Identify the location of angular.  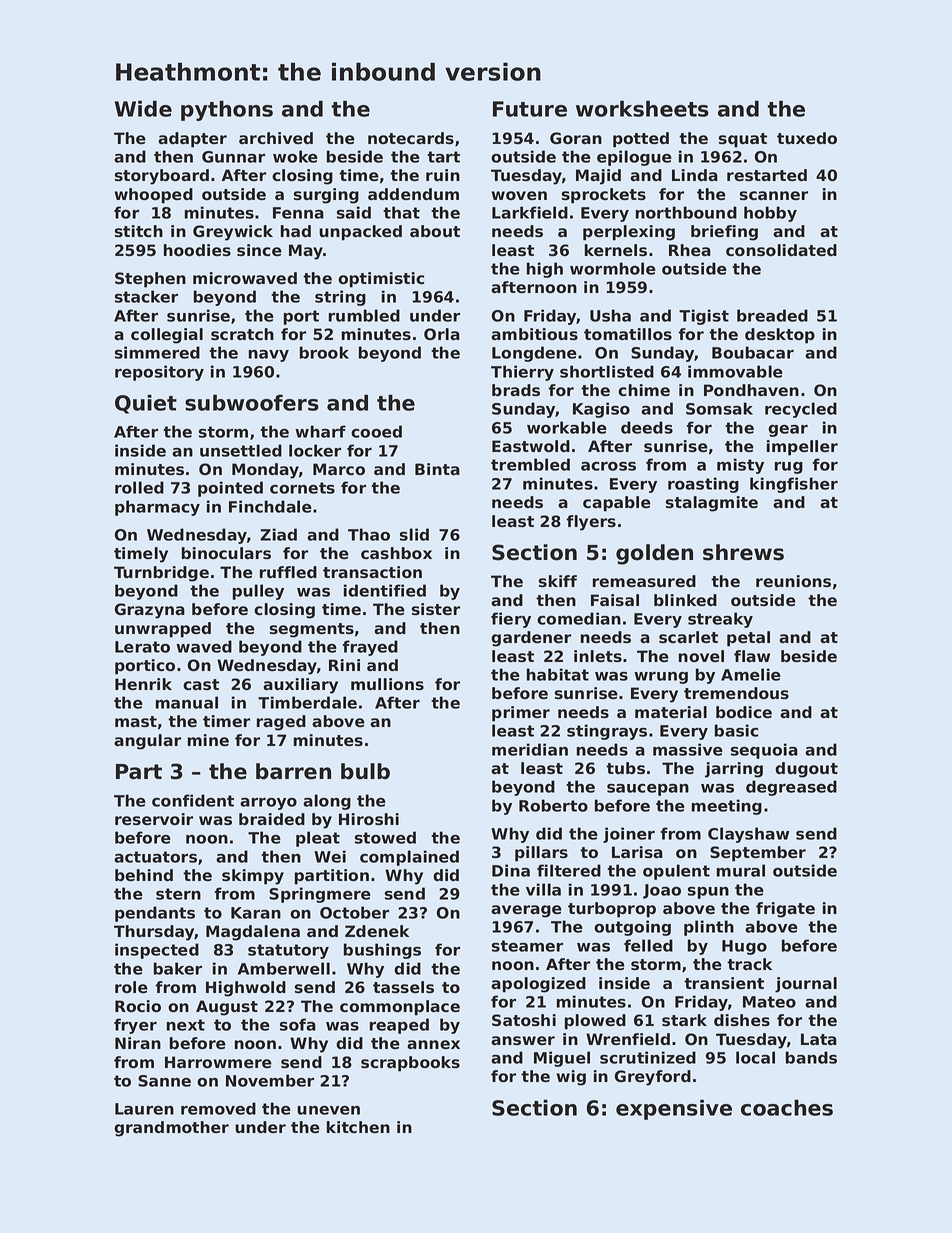
(147, 742).
